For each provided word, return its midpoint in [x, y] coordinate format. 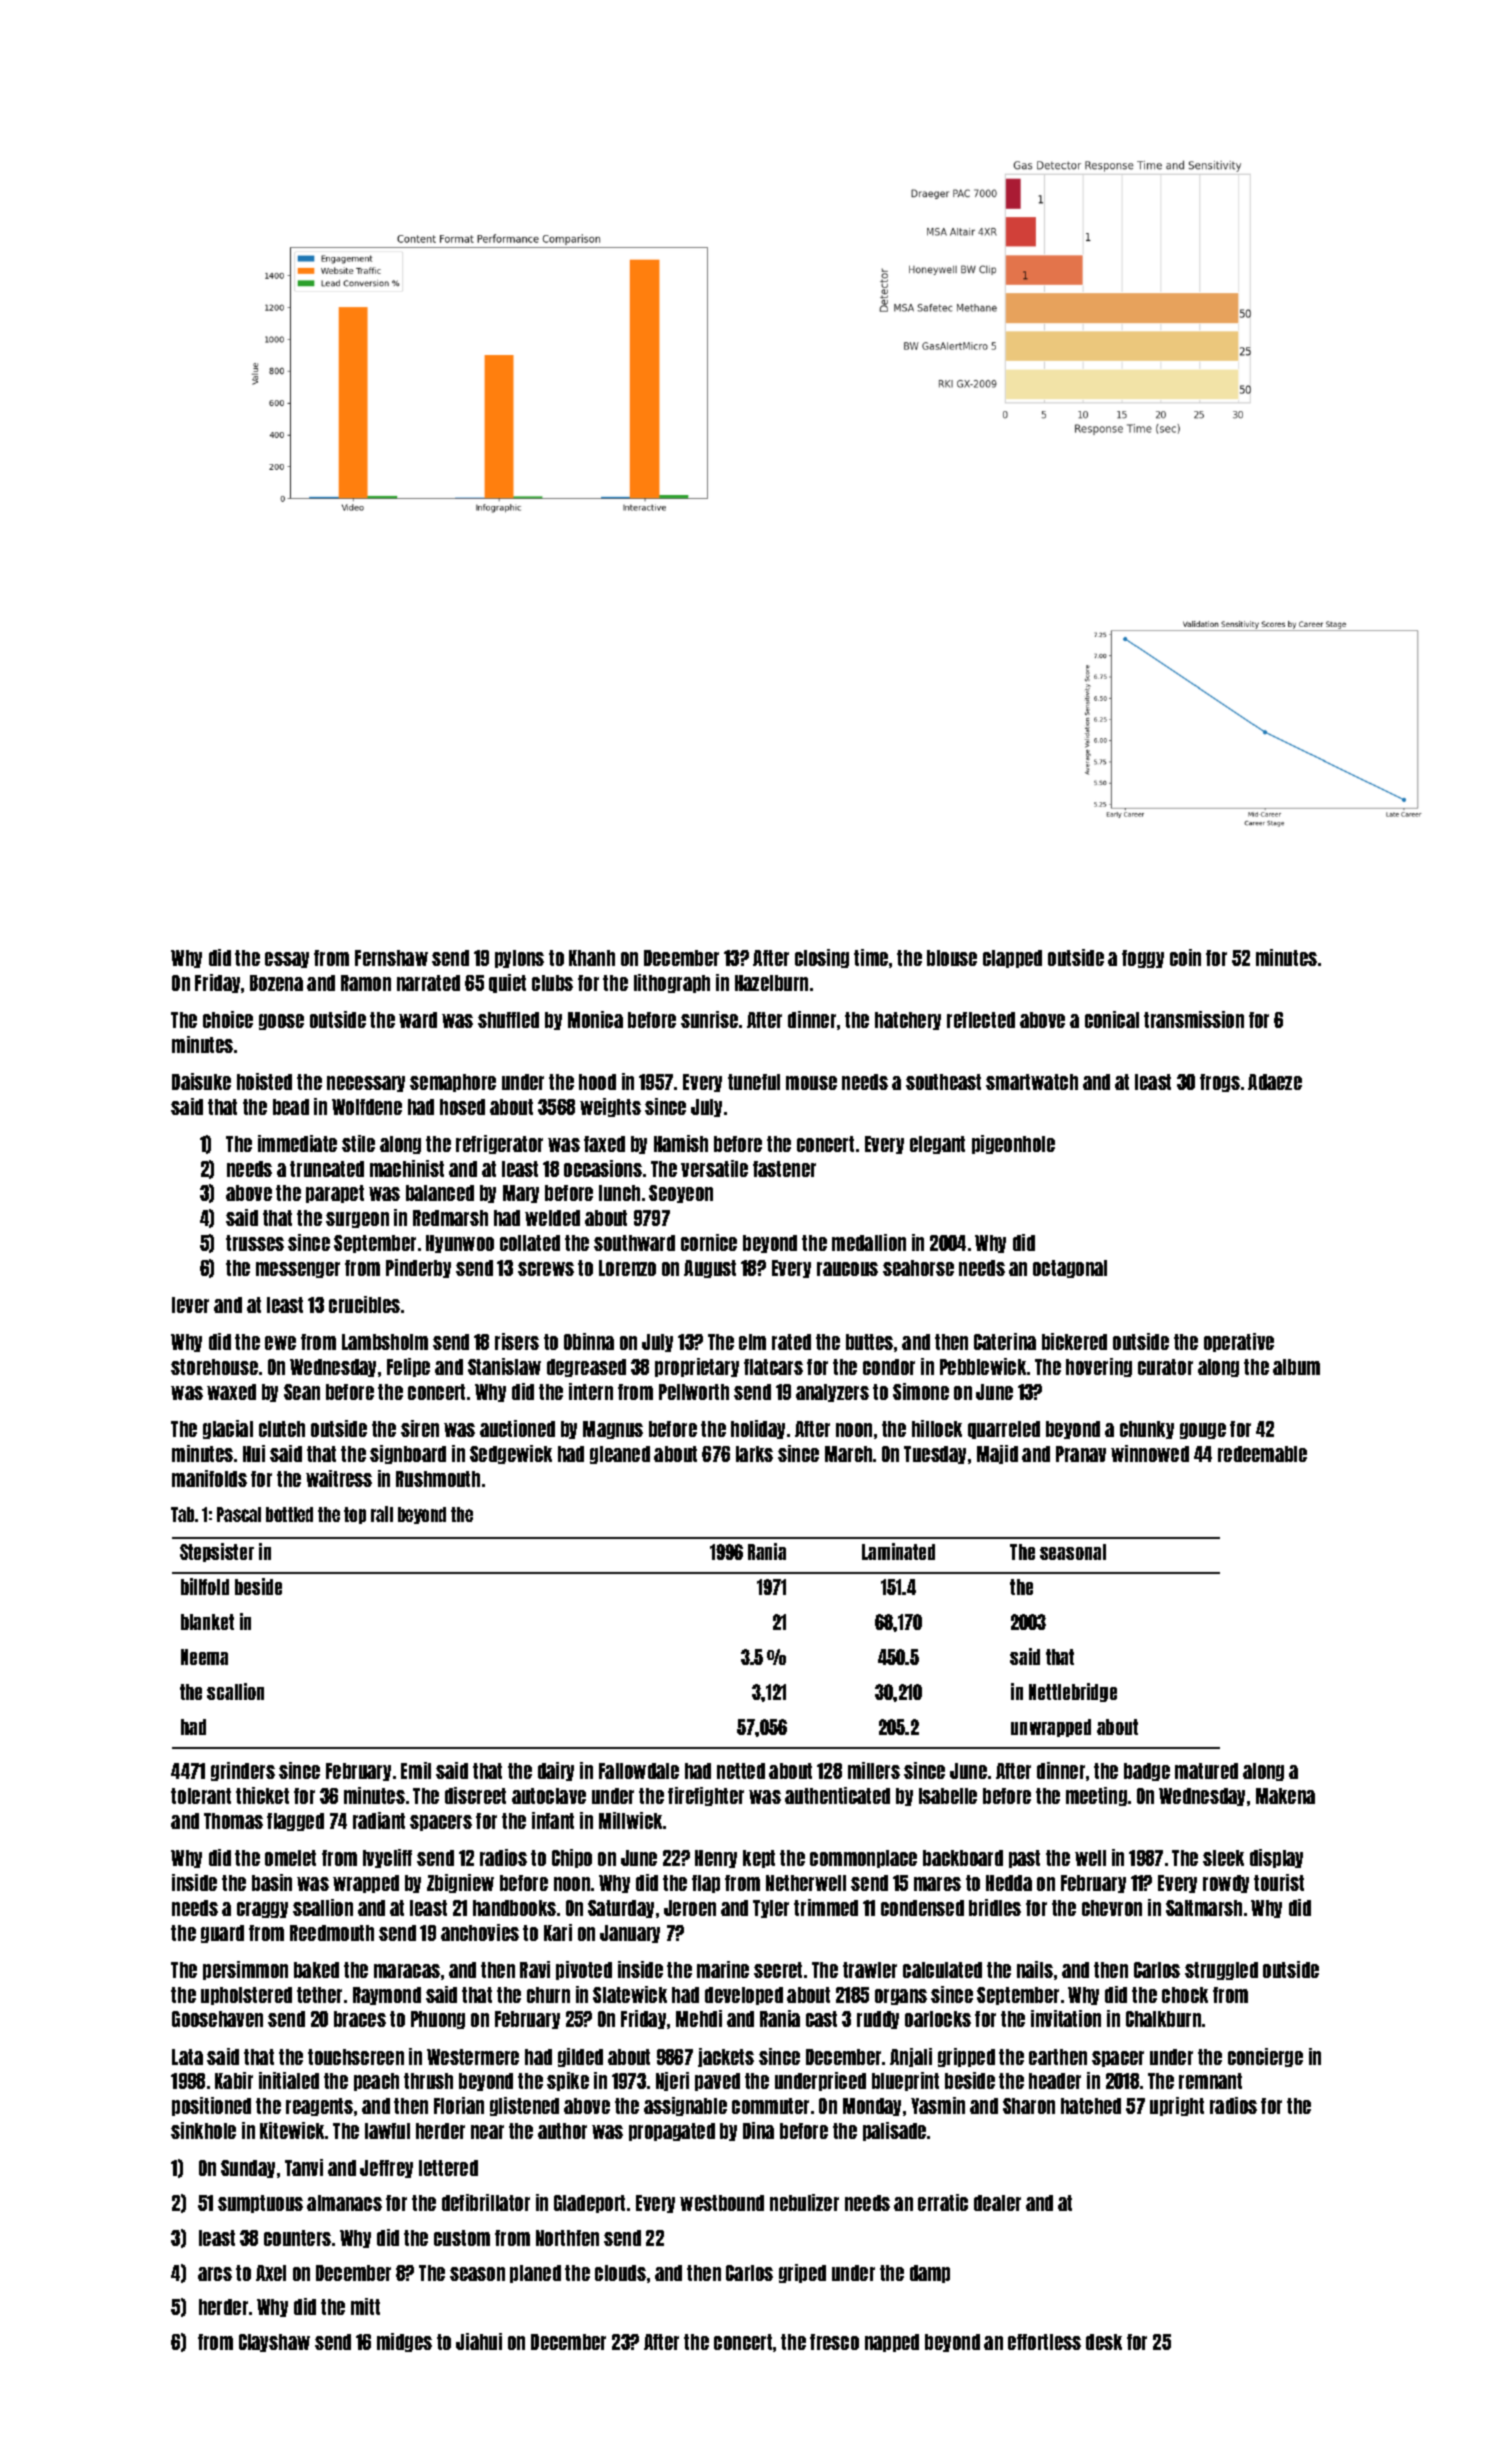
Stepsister [217, 1552]
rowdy [1226, 1884]
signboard [408, 1454]
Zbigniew [460, 1883]
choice [228, 1019]
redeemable [1262, 1454]
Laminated [898, 1551]
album [1296, 1367]
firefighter [706, 1796]
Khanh [592, 958]
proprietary [697, 1367]
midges [404, 2342]
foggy [1143, 959]
